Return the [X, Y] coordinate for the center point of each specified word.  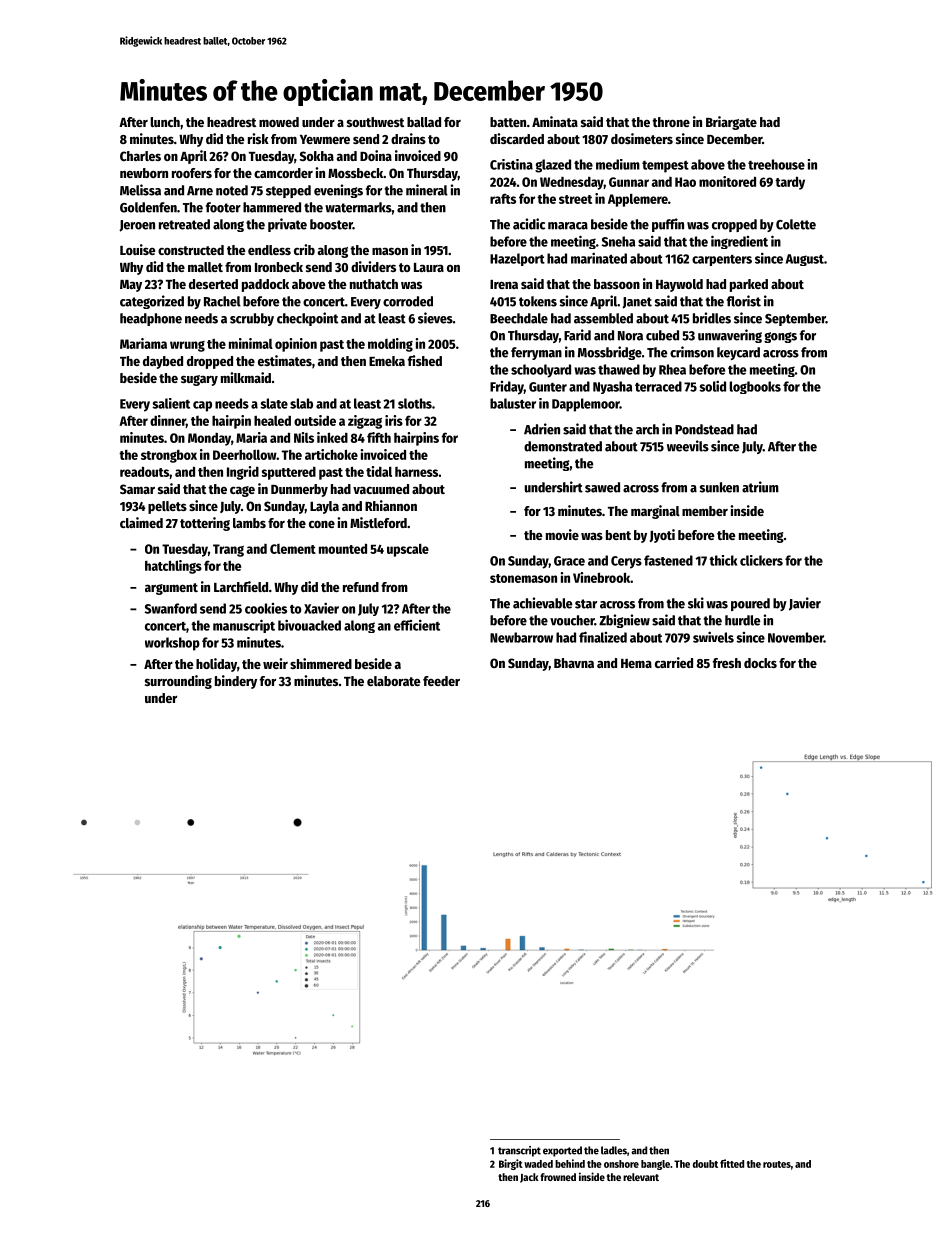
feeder [441, 681]
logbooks [755, 387]
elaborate [394, 681]
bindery [236, 682]
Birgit [511, 1164]
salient [171, 403]
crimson [692, 352]
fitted [732, 1163]
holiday [216, 665]
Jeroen [137, 226]
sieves [435, 318]
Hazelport [517, 259]
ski [696, 603]
